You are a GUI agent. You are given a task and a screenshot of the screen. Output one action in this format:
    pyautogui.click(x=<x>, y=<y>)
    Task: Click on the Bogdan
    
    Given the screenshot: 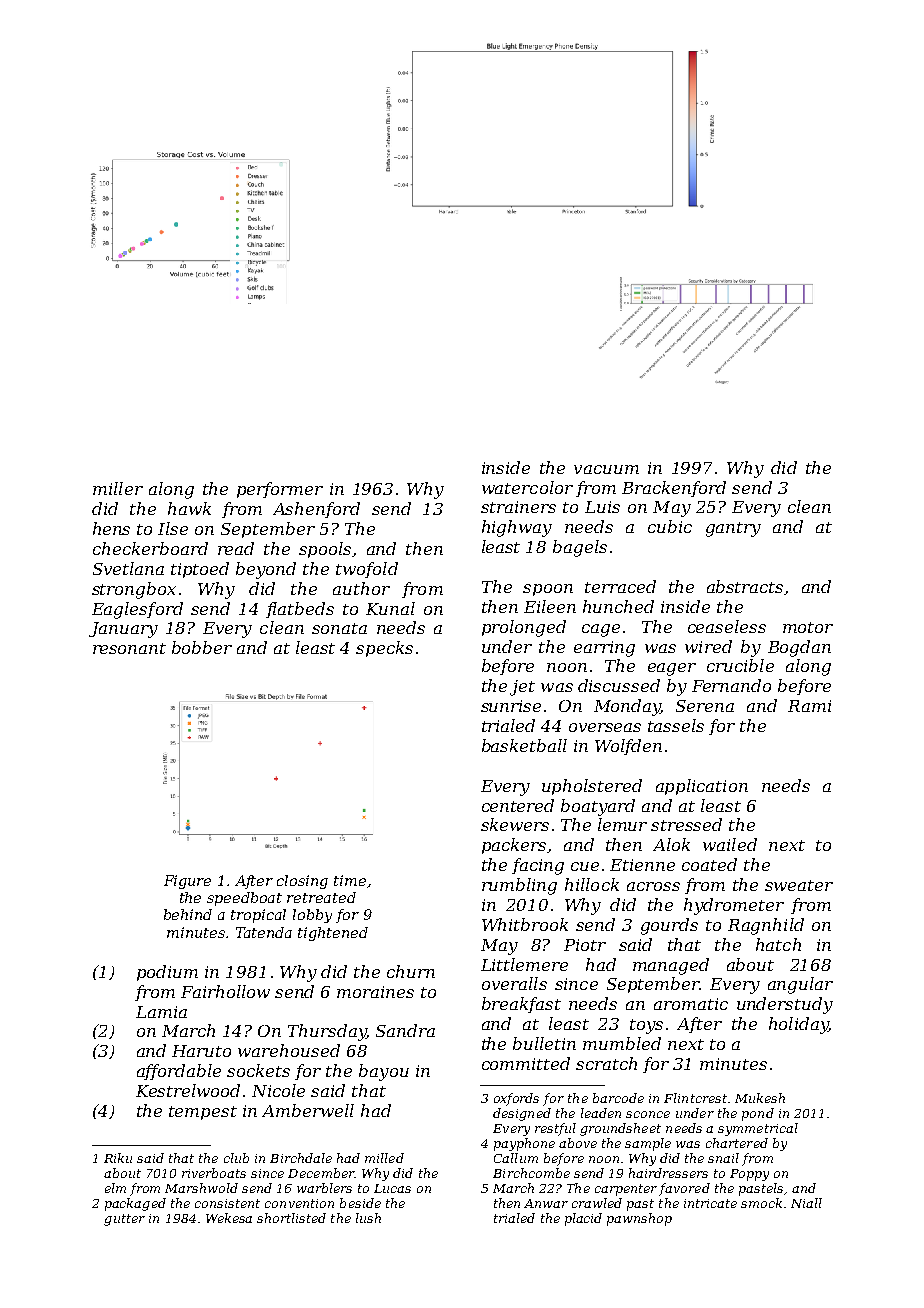 What is the action you would take?
    pyautogui.click(x=799, y=648)
